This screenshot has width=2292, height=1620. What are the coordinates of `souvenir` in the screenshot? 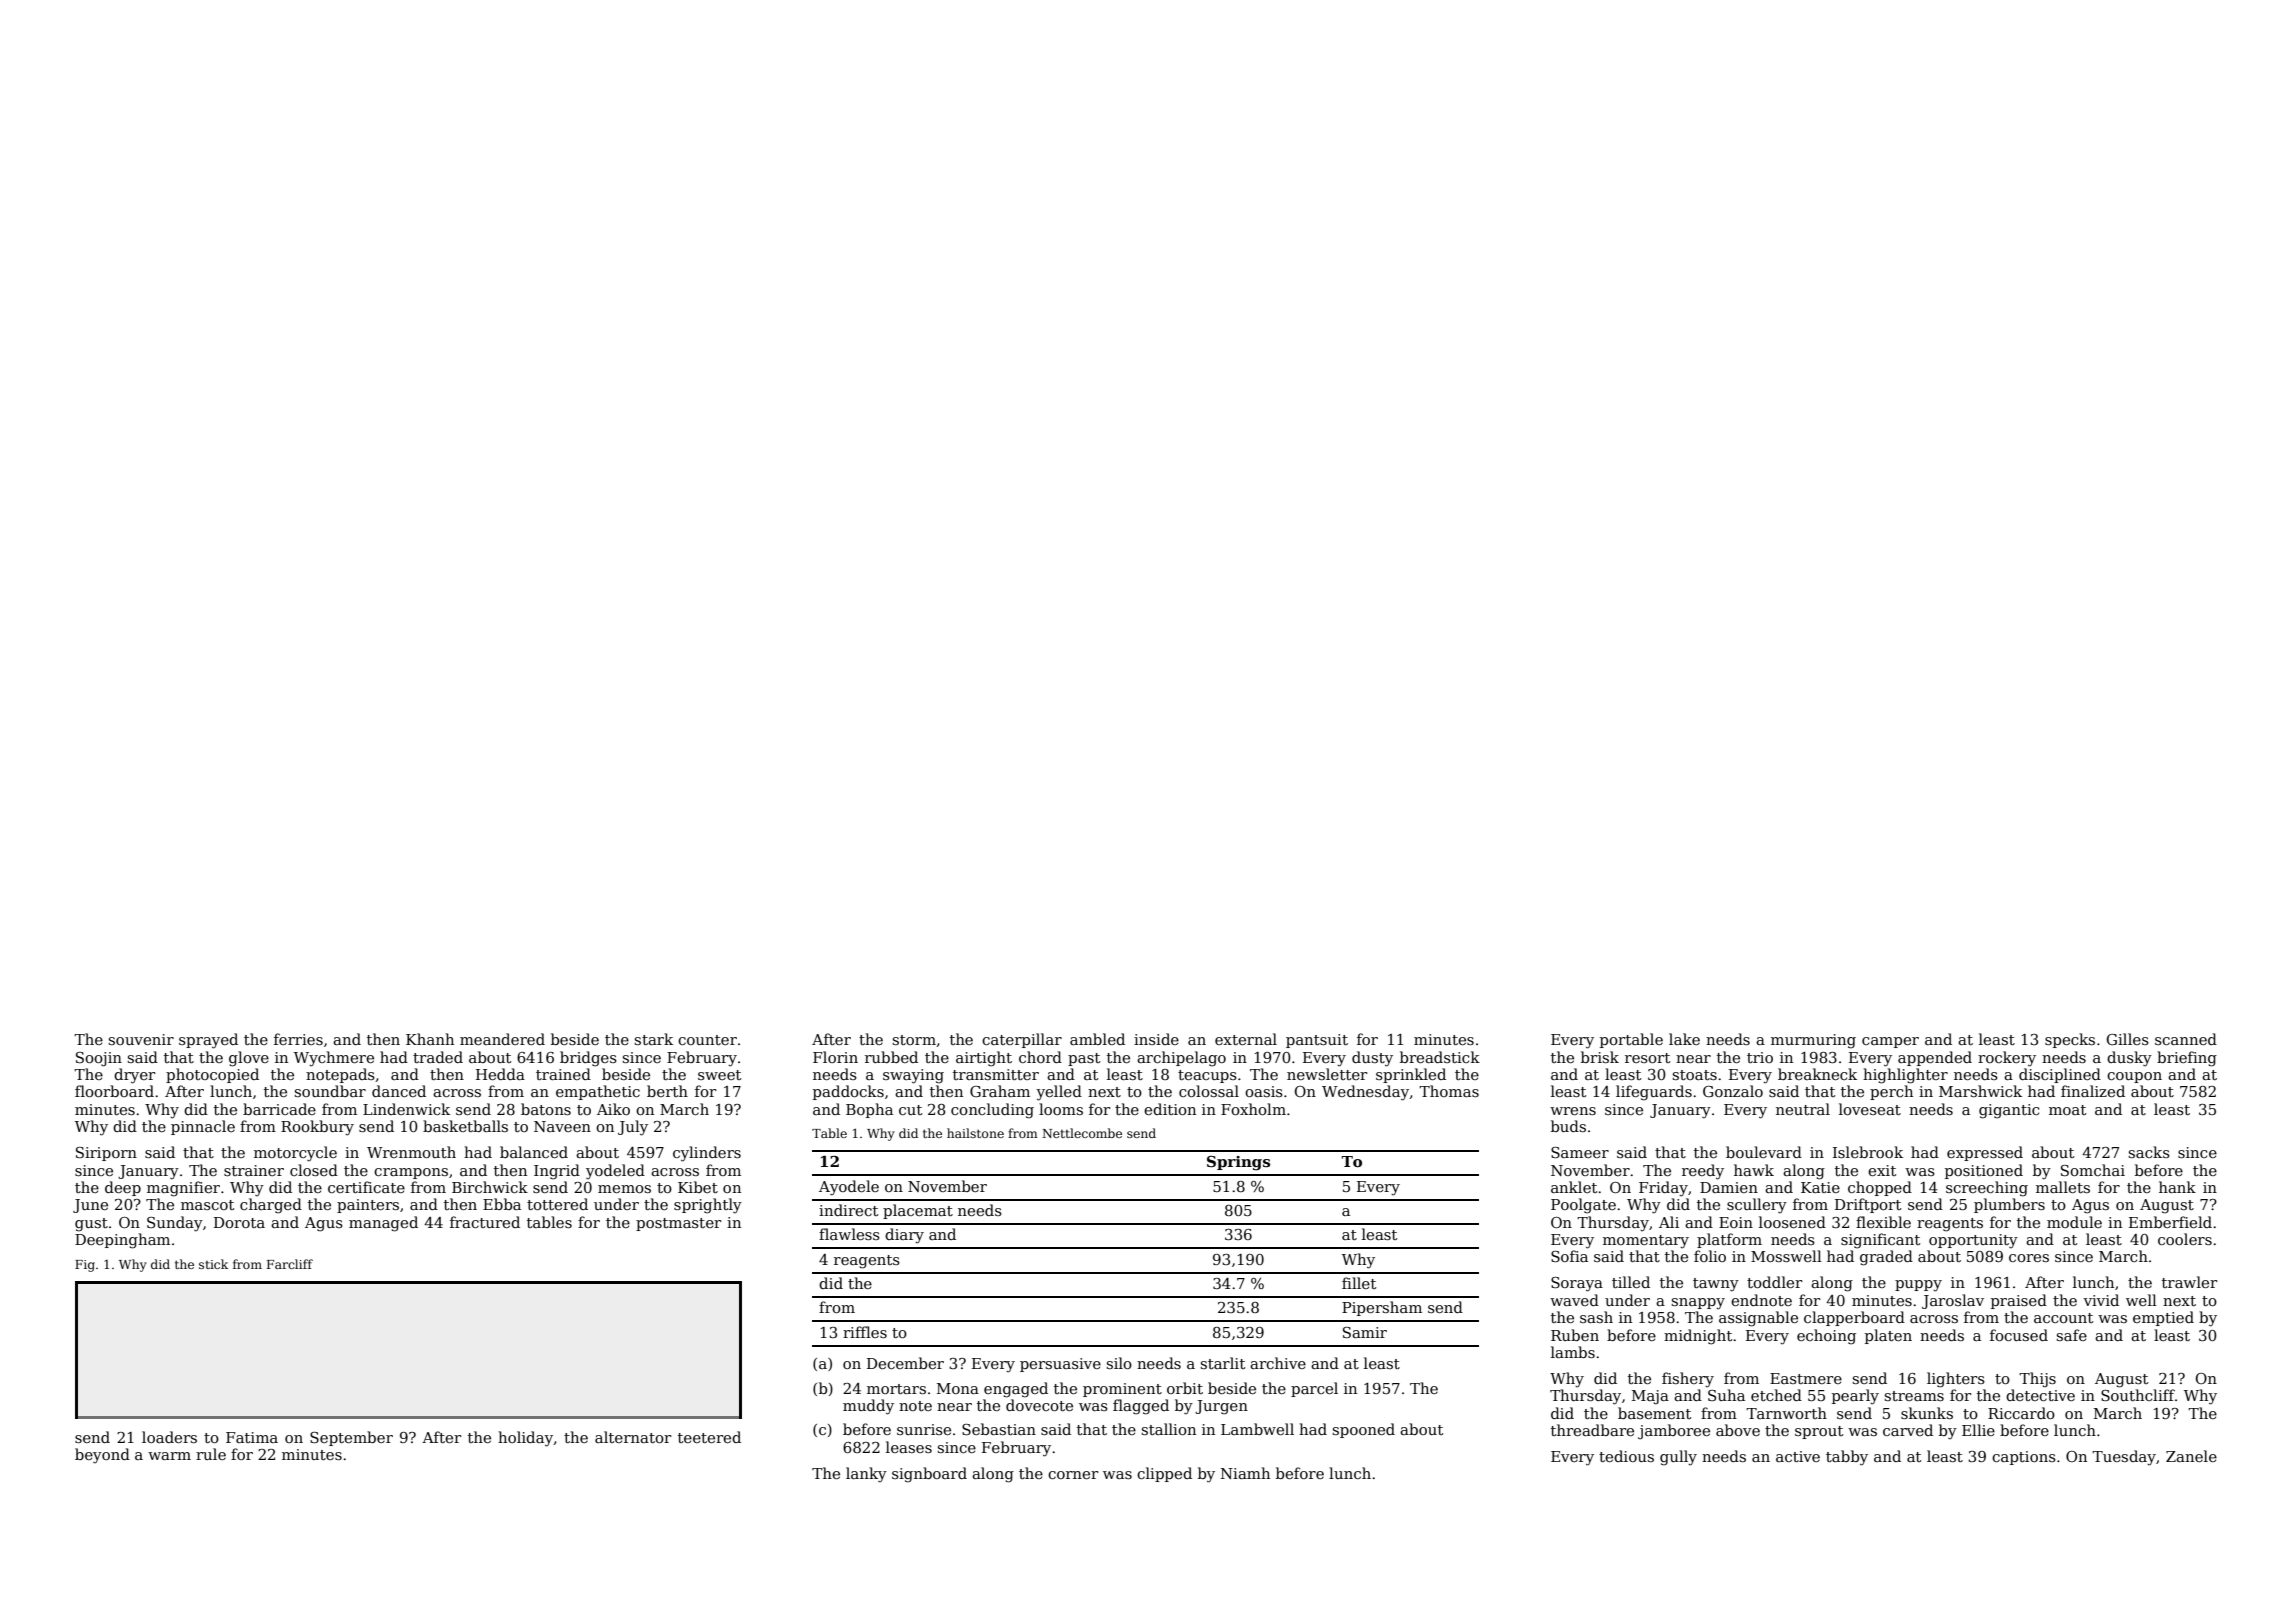 It's located at (141, 1039).
